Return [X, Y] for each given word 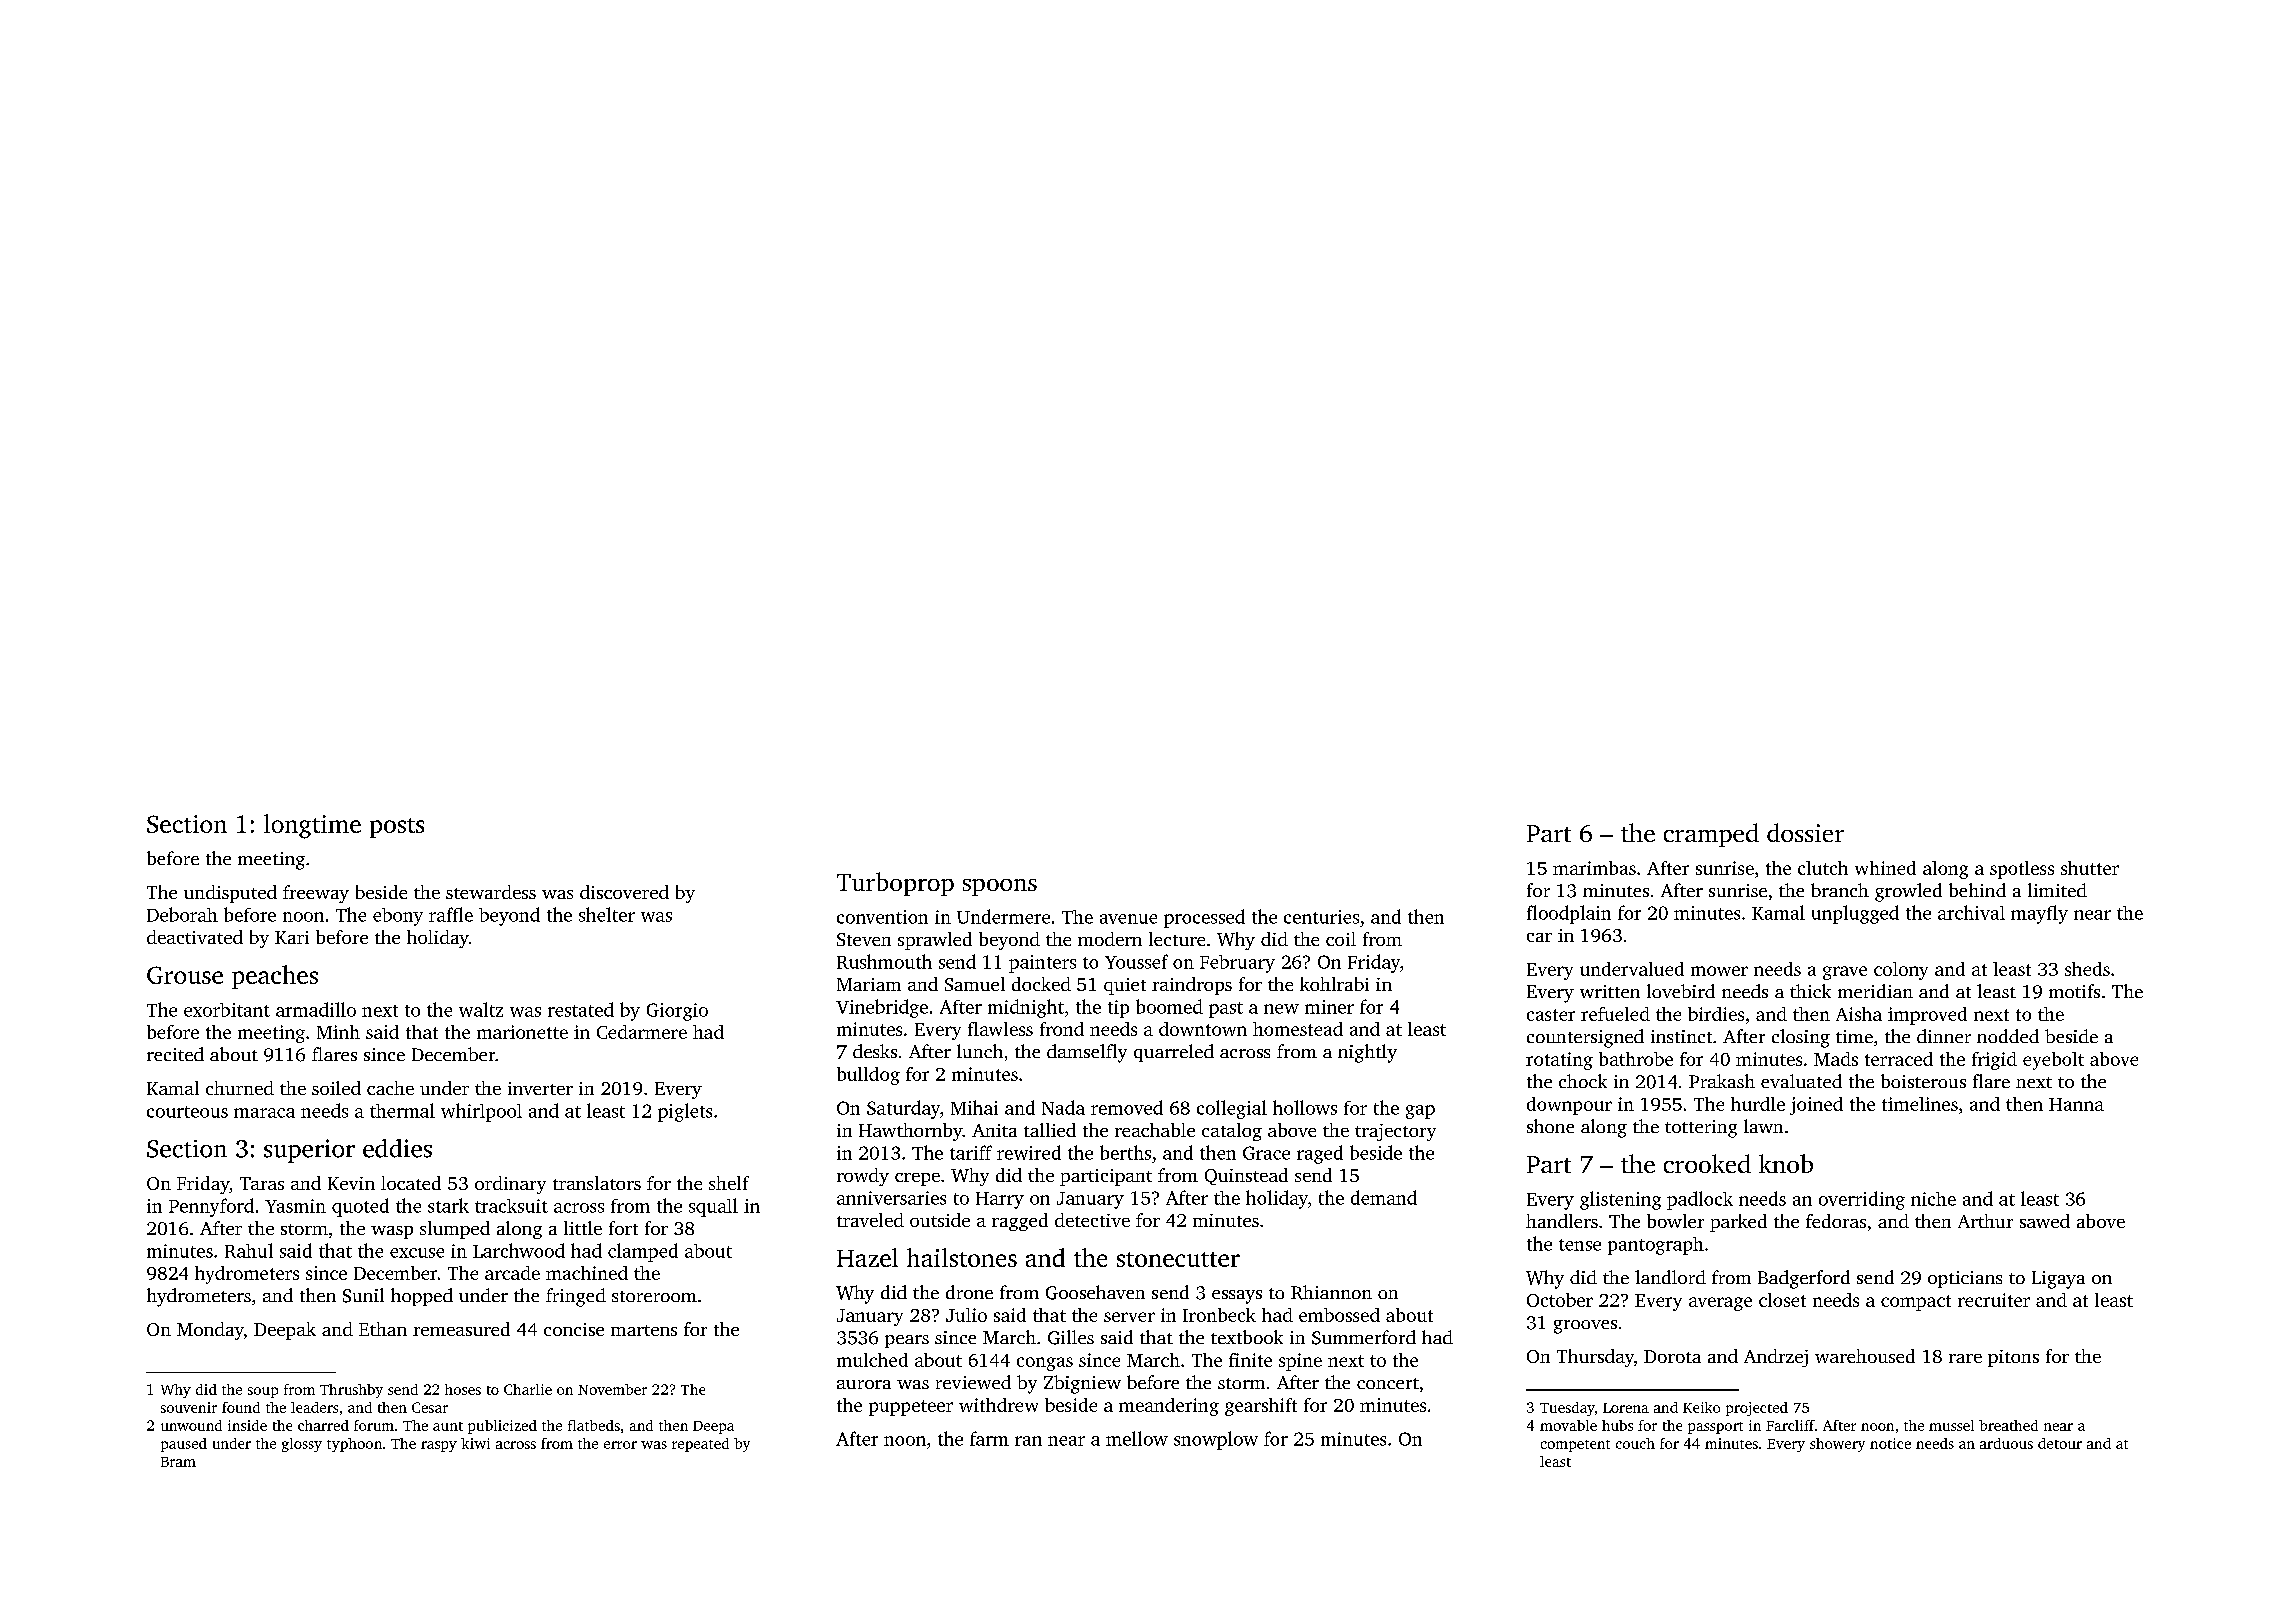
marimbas [1594, 868]
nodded [2008, 1036]
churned [240, 1088]
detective [1092, 1220]
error [620, 1445]
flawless [1000, 1029]
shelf [729, 1183]
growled [1908, 892]
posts [397, 828]
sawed [2045, 1221]
